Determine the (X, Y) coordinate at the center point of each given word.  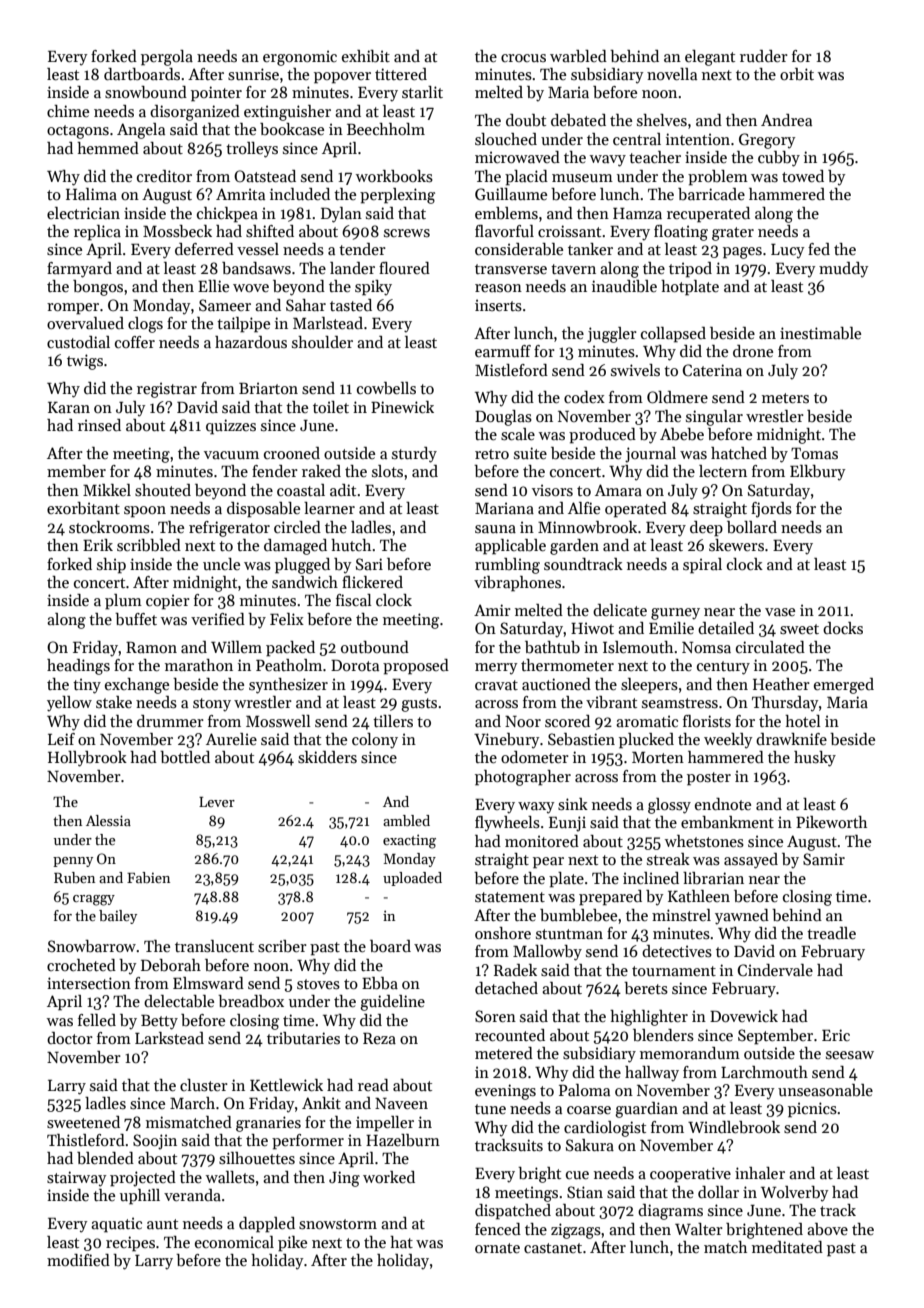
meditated (787, 1247)
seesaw (850, 1055)
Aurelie (231, 739)
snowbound (146, 92)
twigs (85, 362)
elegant (710, 58)
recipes (130, 1244)
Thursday (785, 704)
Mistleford (511, 370)
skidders (327, 757)
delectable (179, 1001)
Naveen (401, 1103)
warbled (578, 56)
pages (742, 253)
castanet (553, 1248)
